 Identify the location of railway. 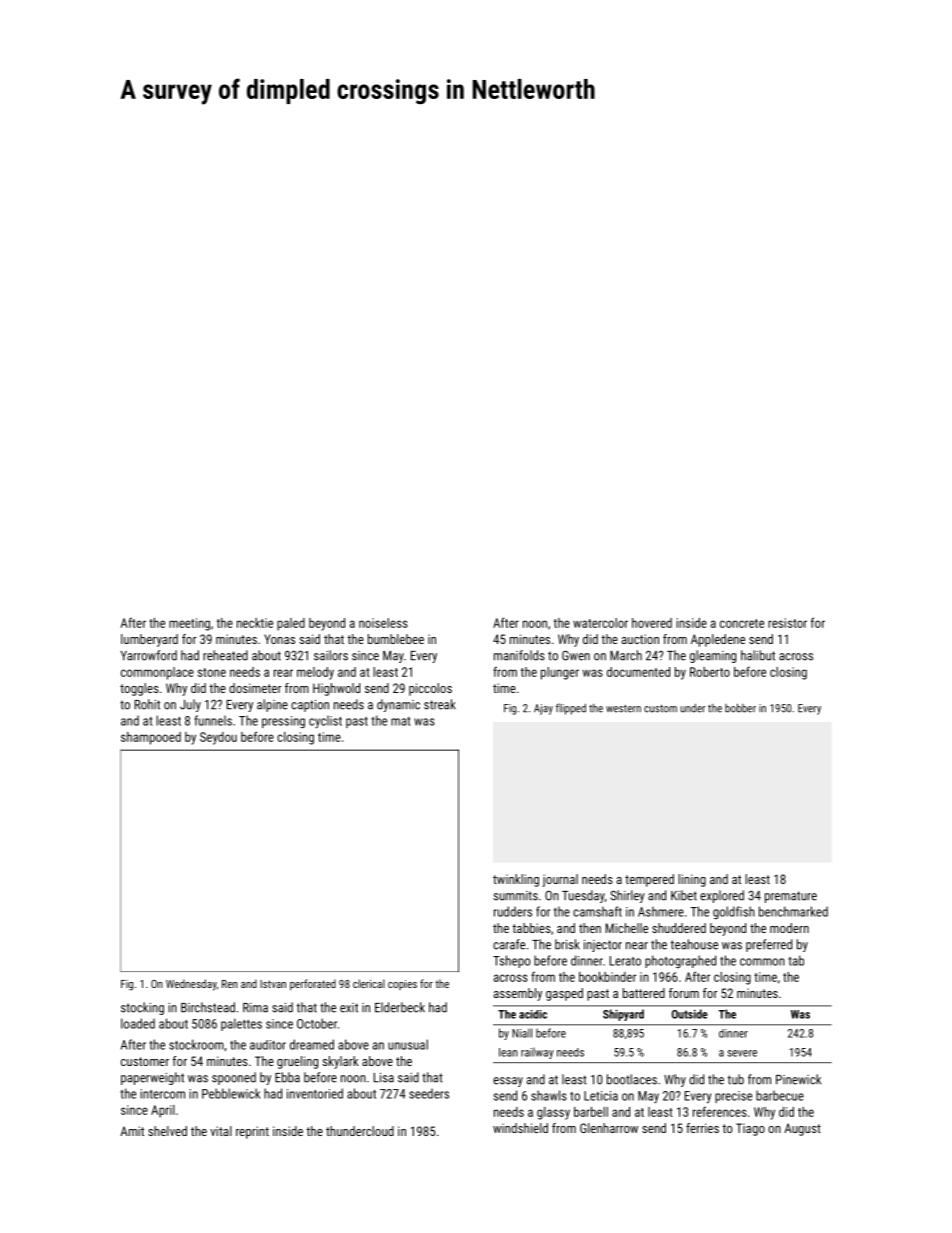
(537, 1053).
